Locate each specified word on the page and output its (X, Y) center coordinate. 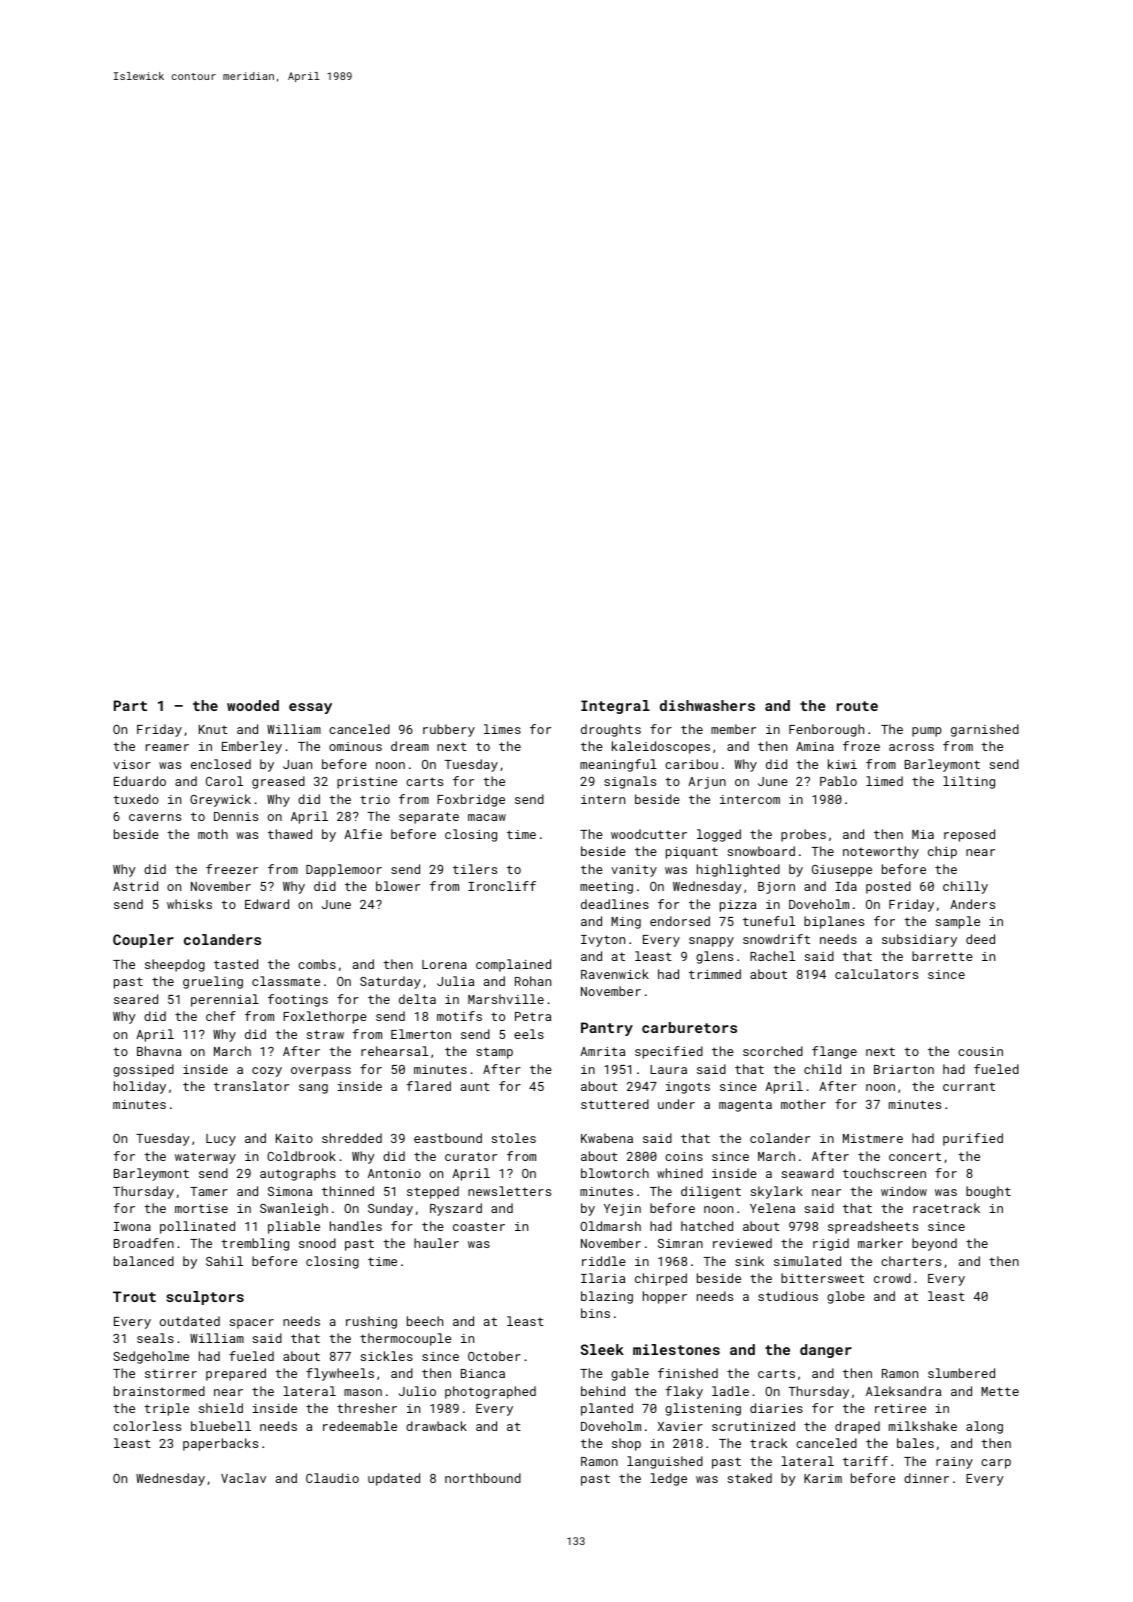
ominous (355, 746)
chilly (965, 887)
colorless (147, 1426)
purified (973, 1139)
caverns (155, 817)
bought (988, 1192)
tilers (475, 869)
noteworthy (881, 852)
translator (251, 1086)
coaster (479, 1226)
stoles (514, 1138)
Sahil (224, 1261)
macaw (487, 817)
